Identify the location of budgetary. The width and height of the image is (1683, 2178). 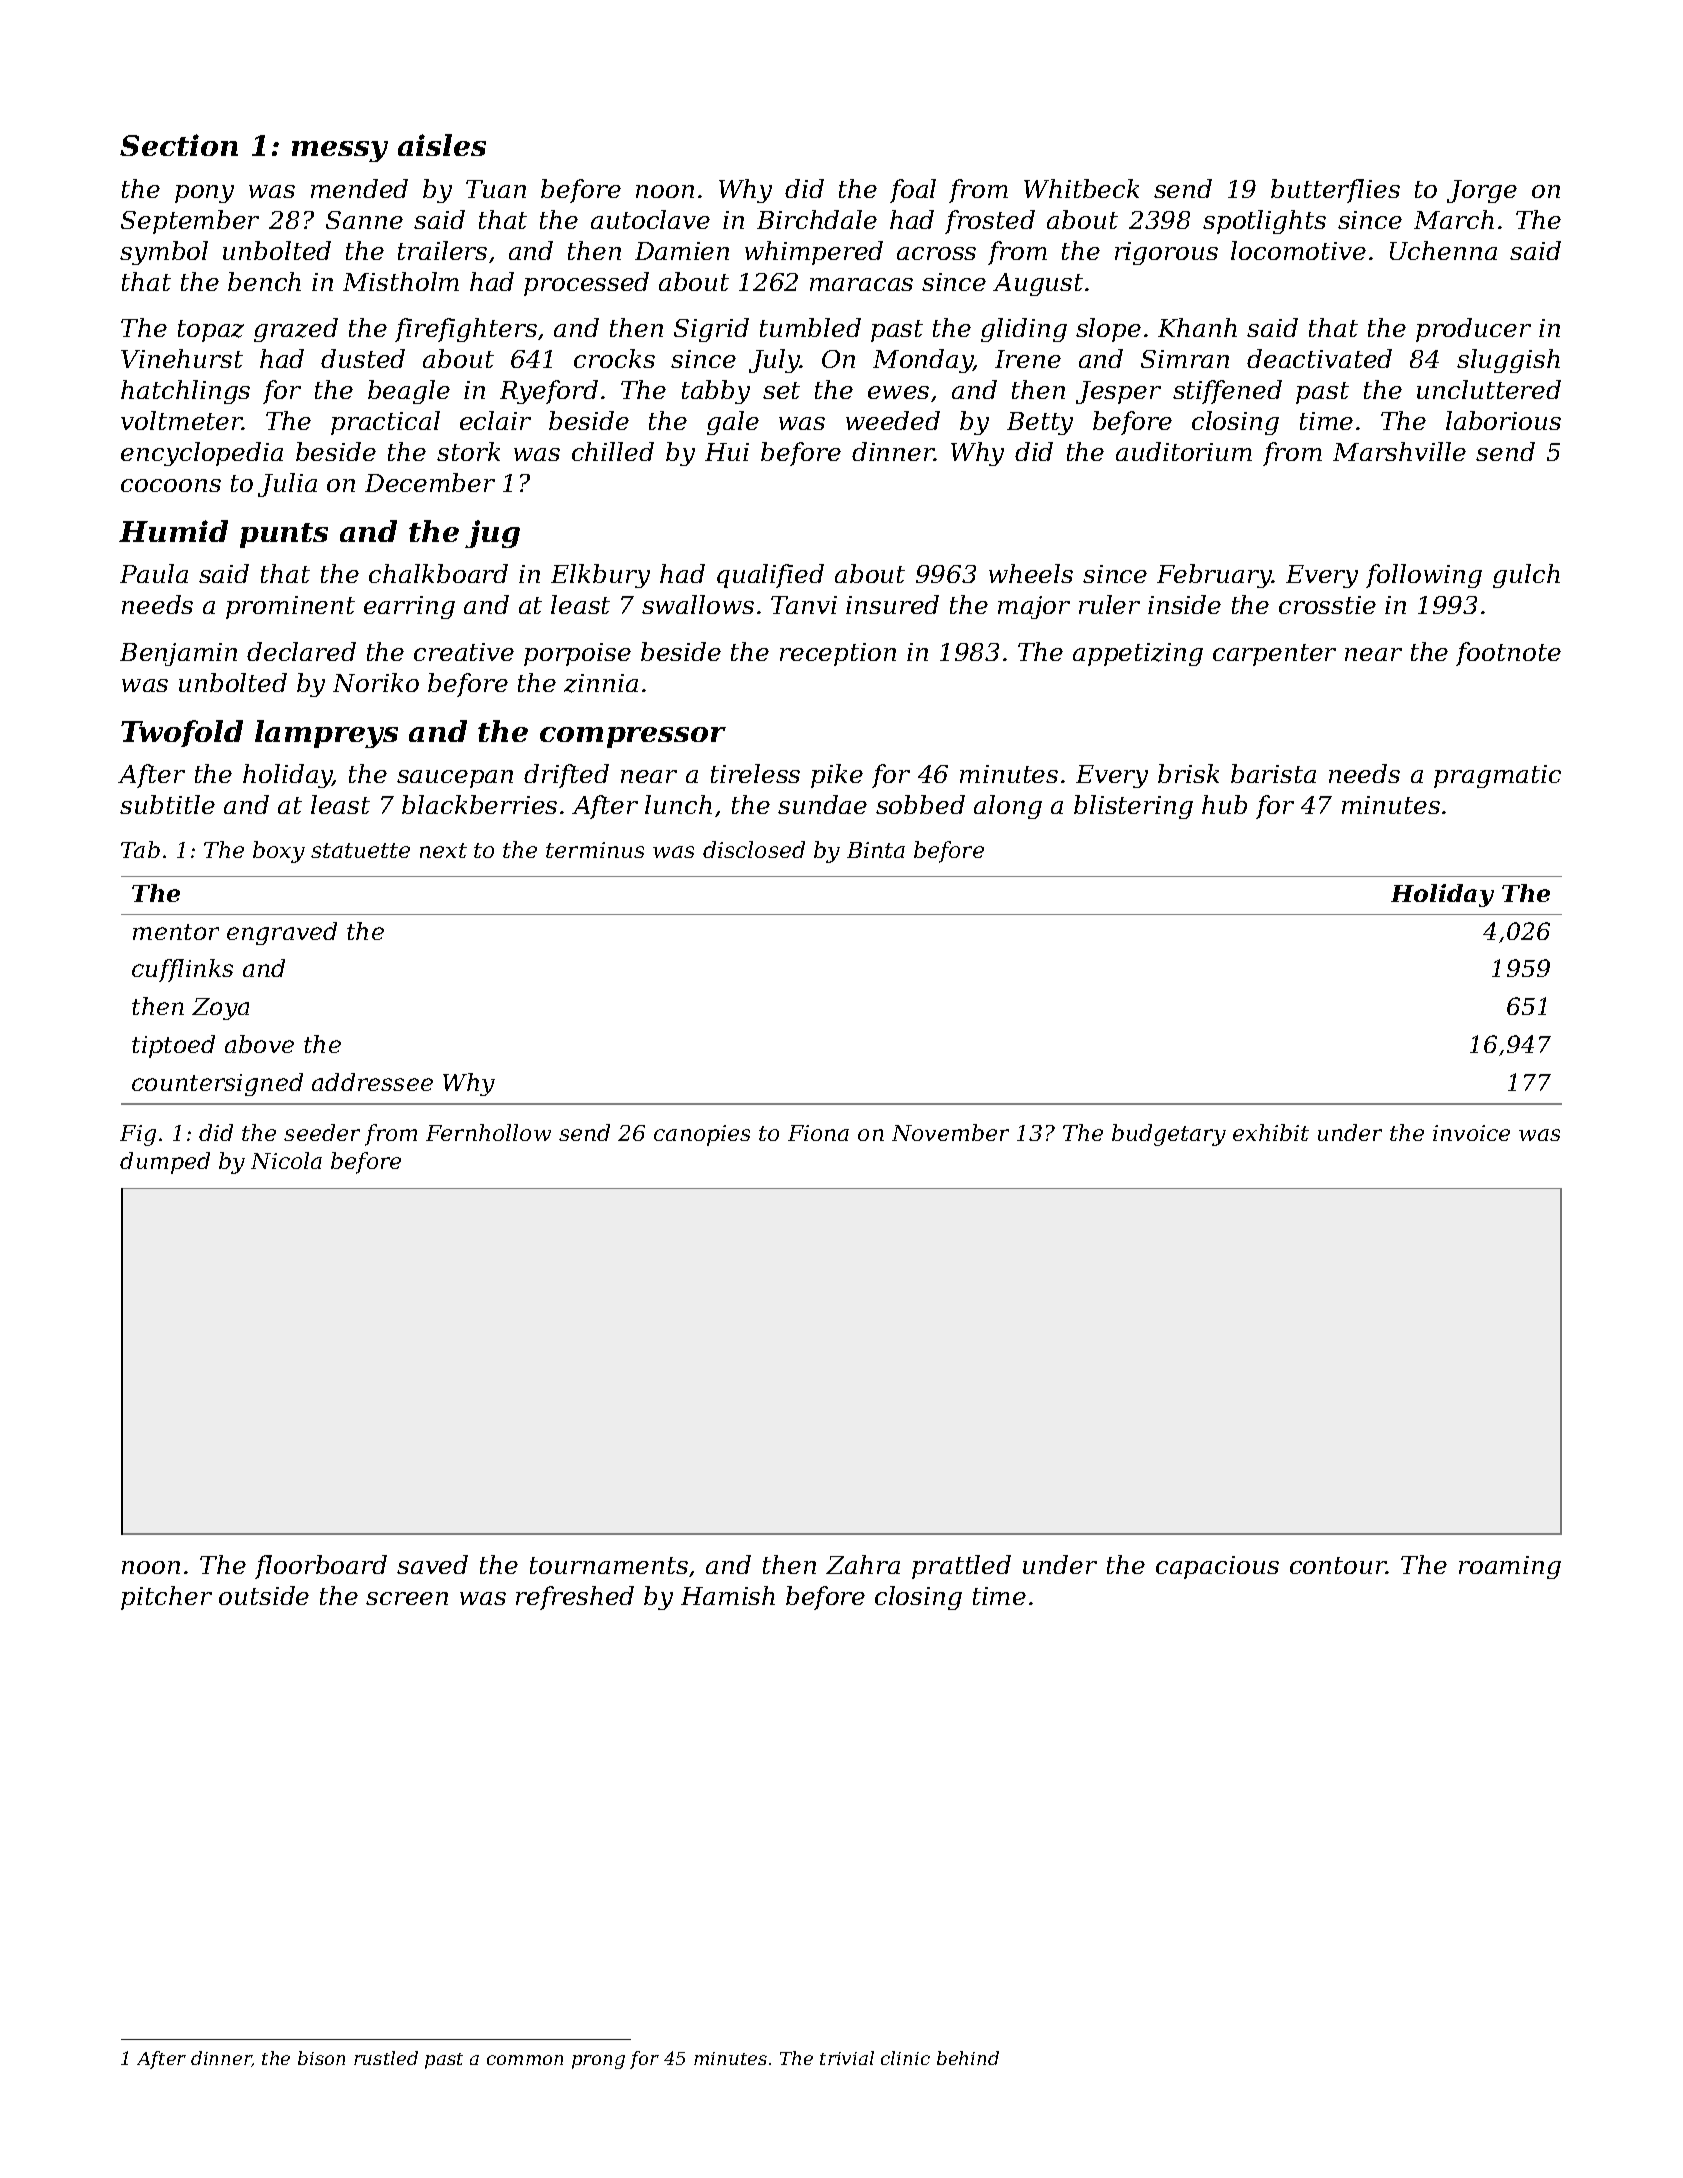
(1169, 1135).
